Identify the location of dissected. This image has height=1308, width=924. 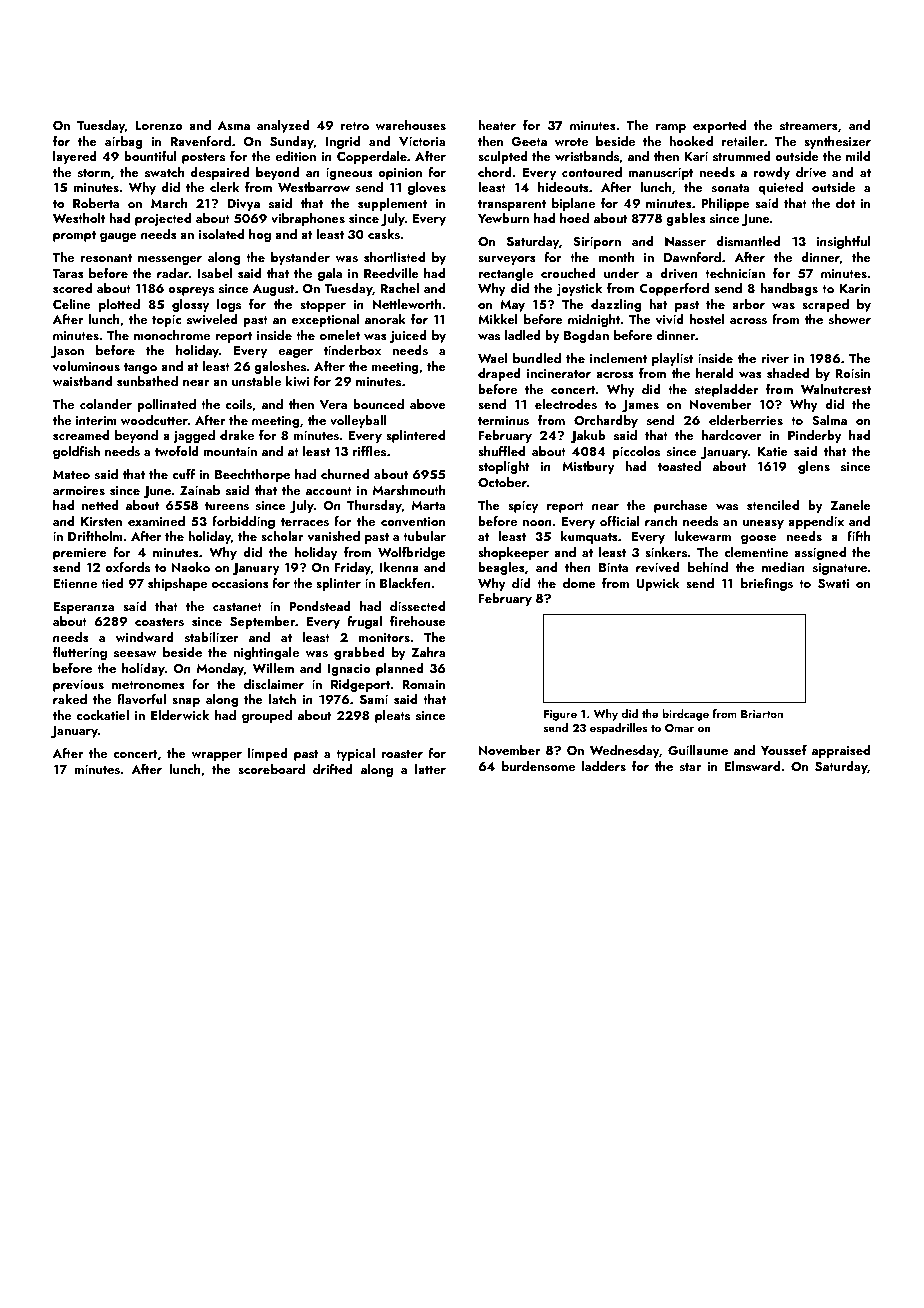
(417, 606).
